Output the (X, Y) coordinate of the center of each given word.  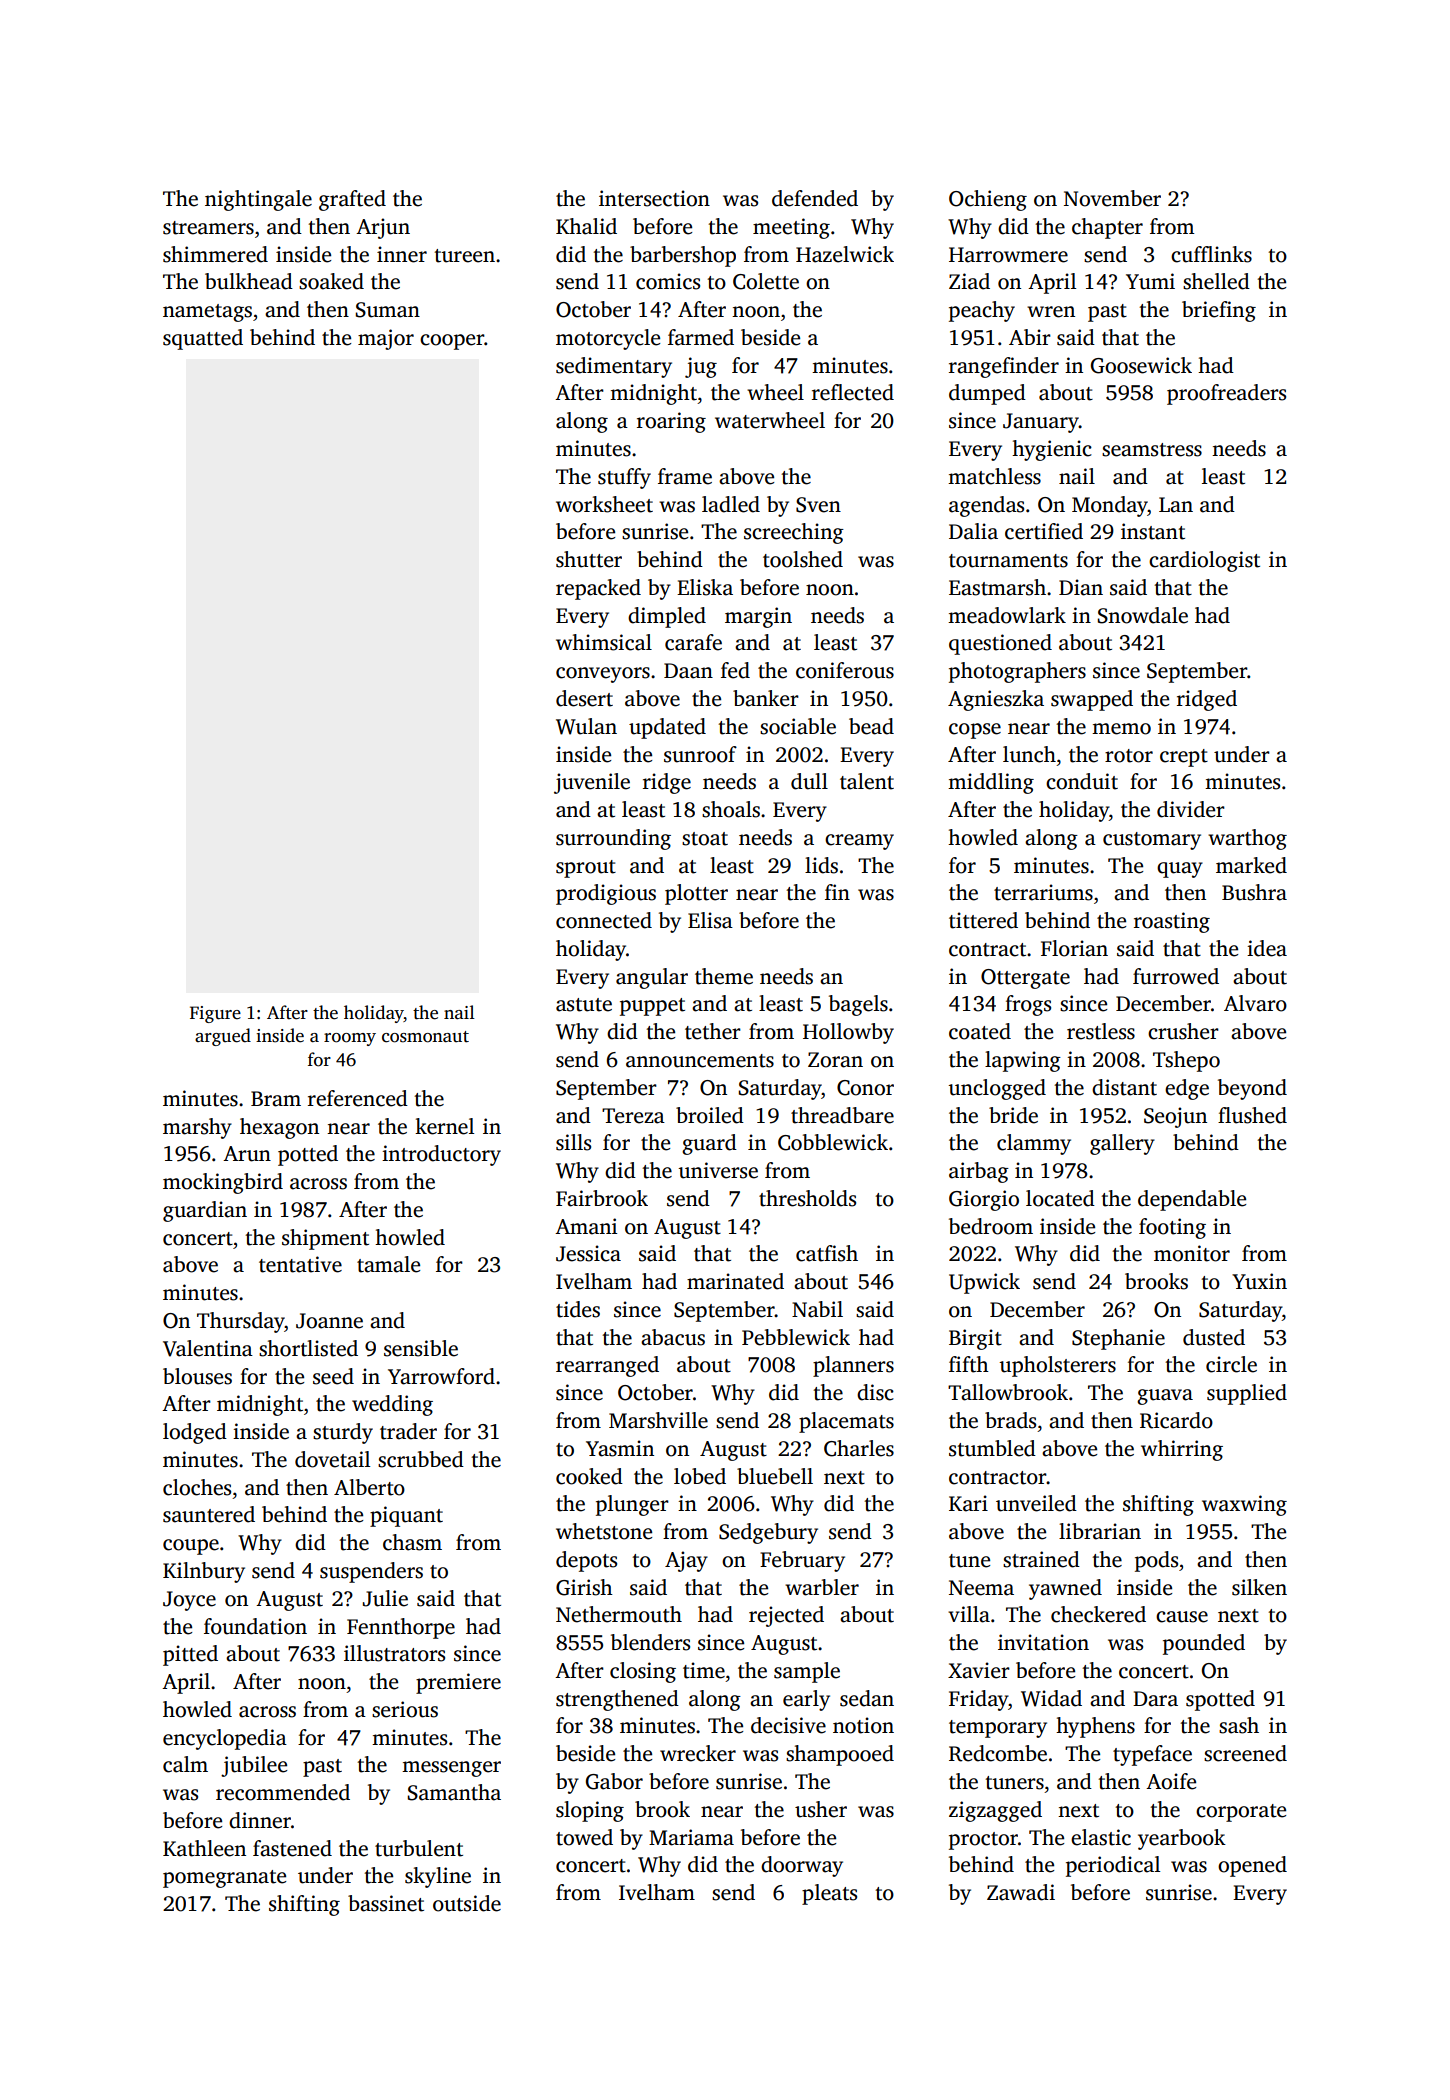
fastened (292, 1848)
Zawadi (1021, 1892)
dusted (1214, 1337)
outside (467, 1903)
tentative (300, 1264)
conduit (1082, 781)
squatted (203, 339)
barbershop (683, 256)
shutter (589, 559)
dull (809, 781)
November (1112, 198)
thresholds (807, 1198)
